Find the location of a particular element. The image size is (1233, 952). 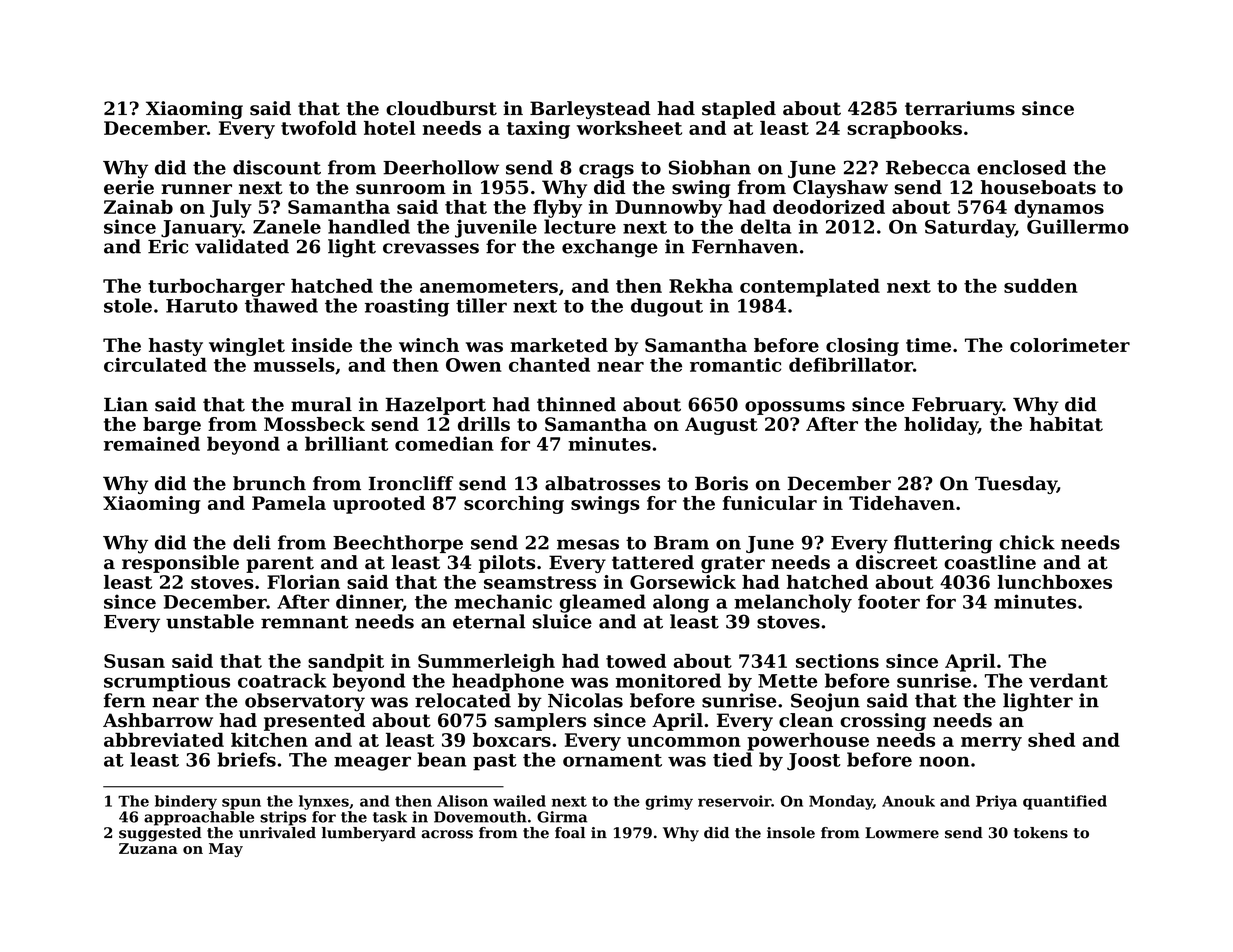

lumberyard is located at coordinates (369, 834).
